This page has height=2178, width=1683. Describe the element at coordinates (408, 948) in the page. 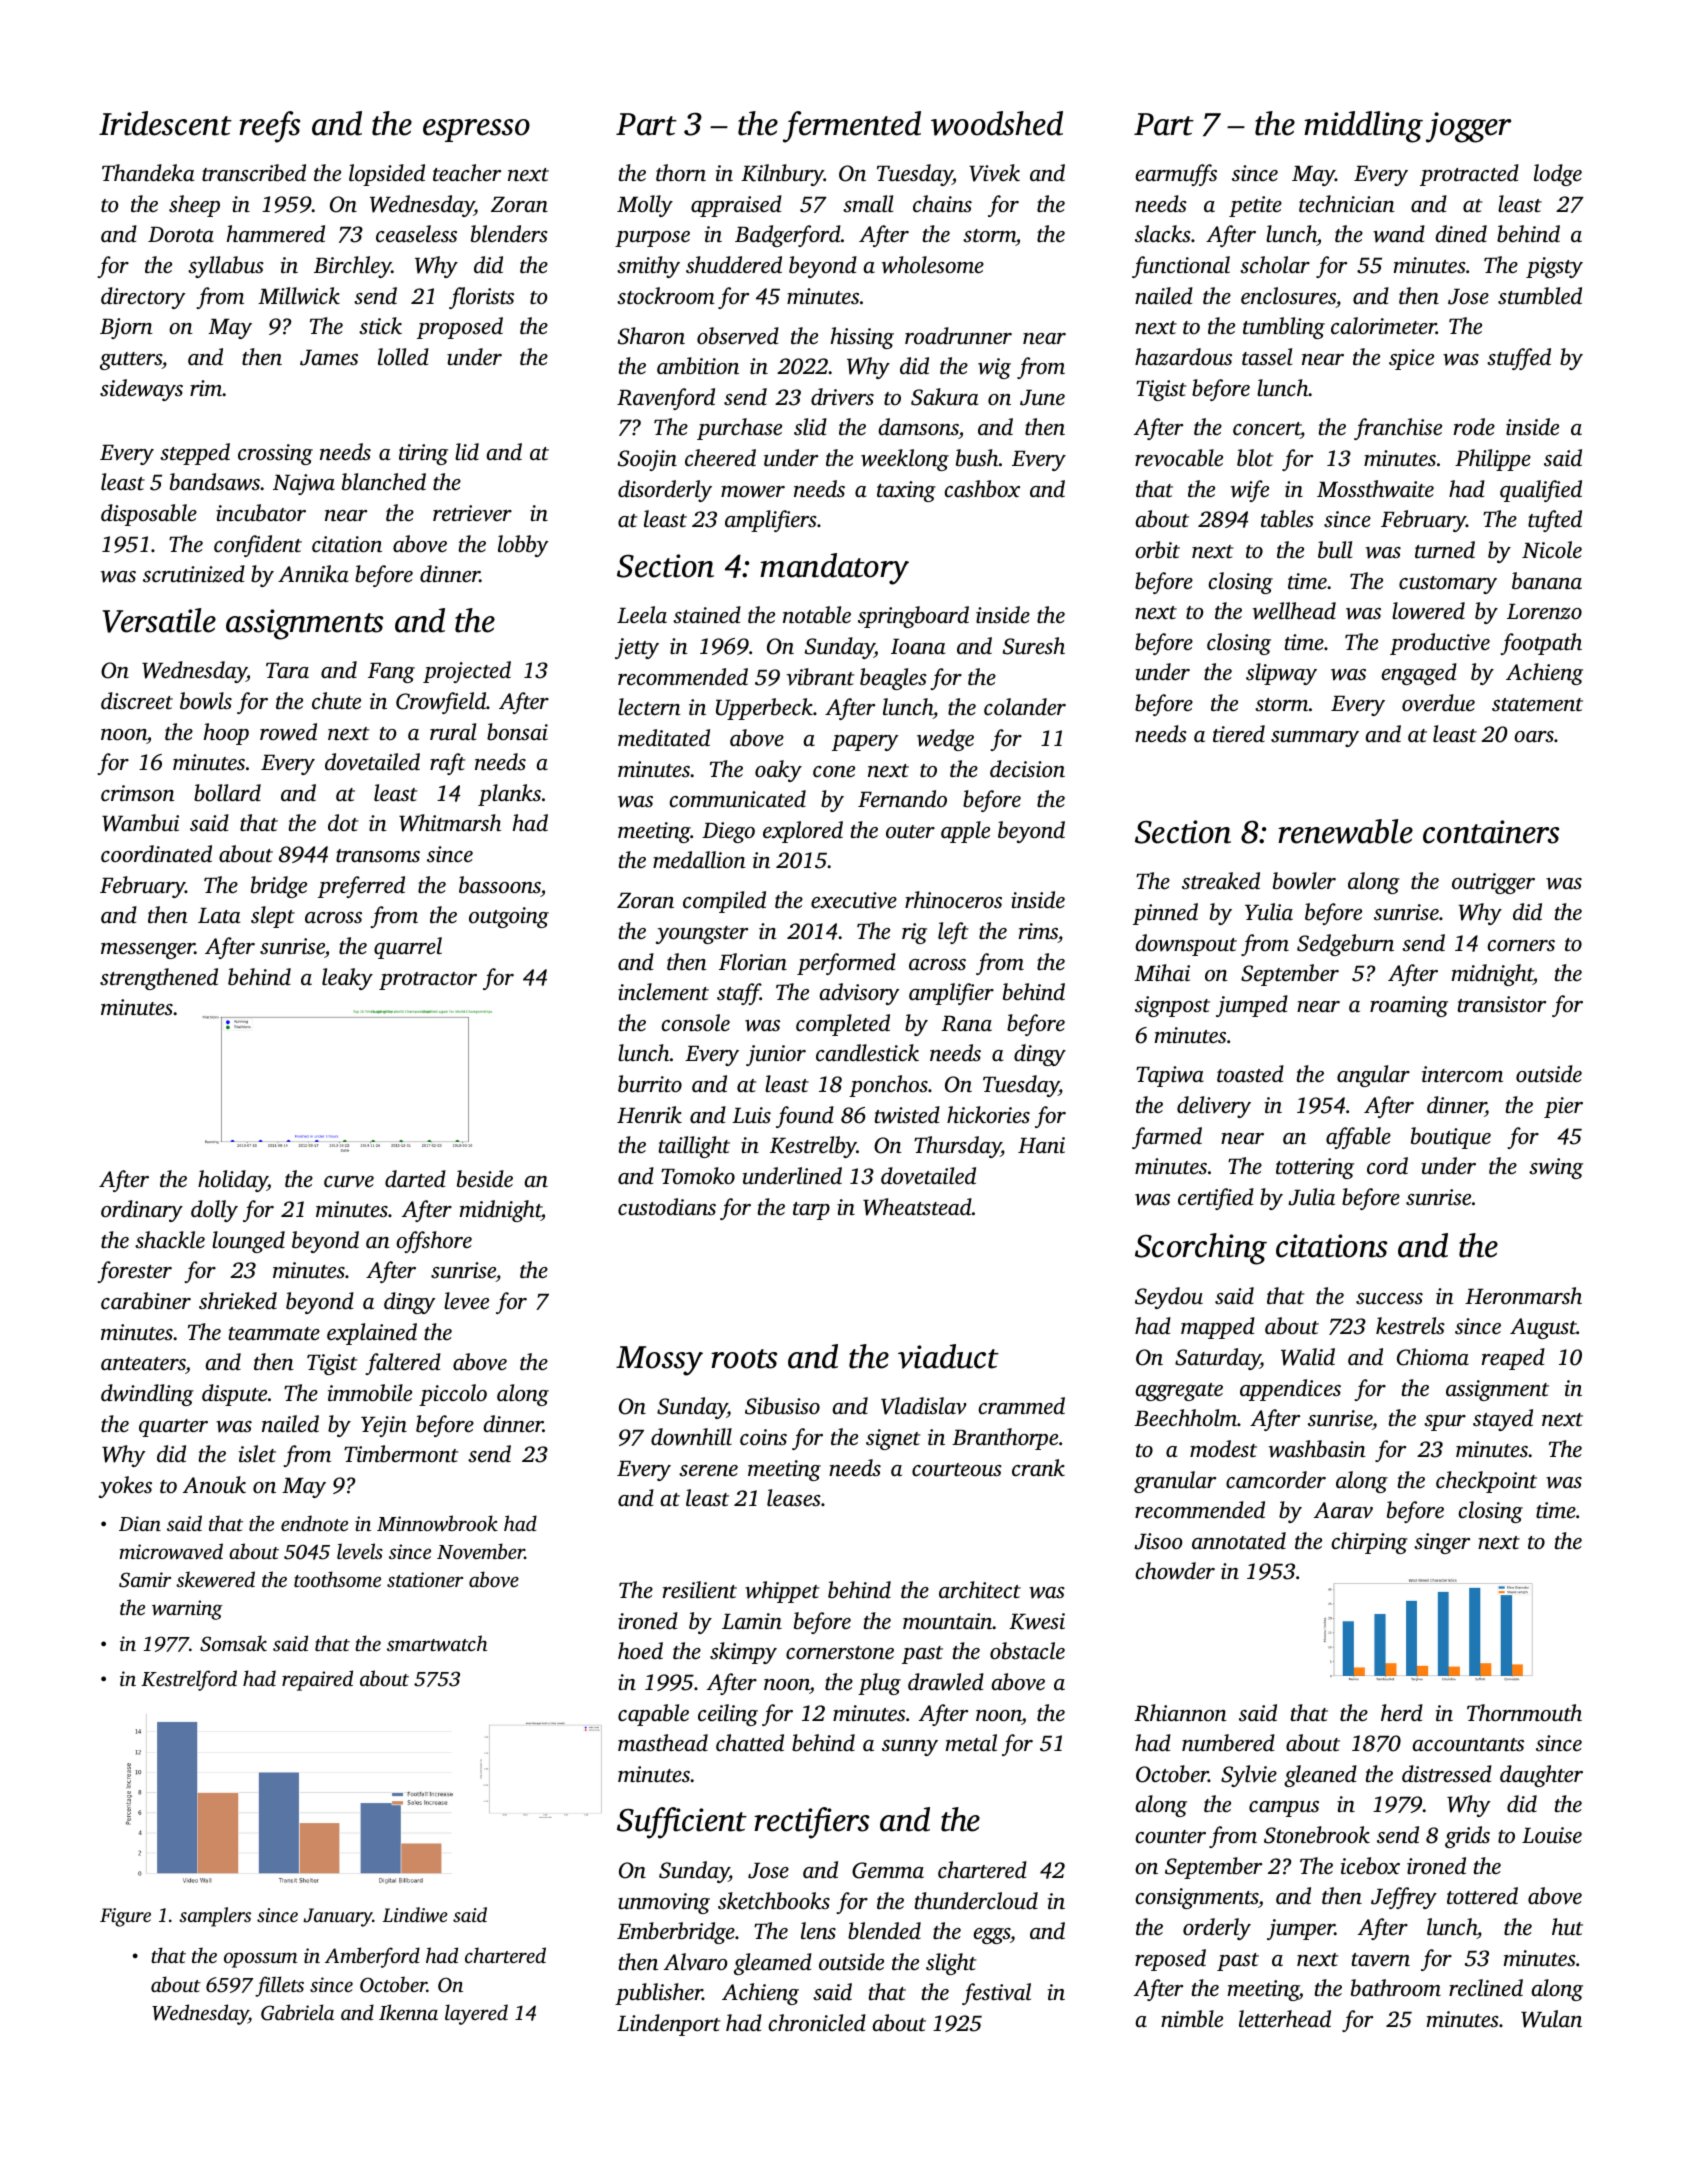

I see `quarrel` at that location.
